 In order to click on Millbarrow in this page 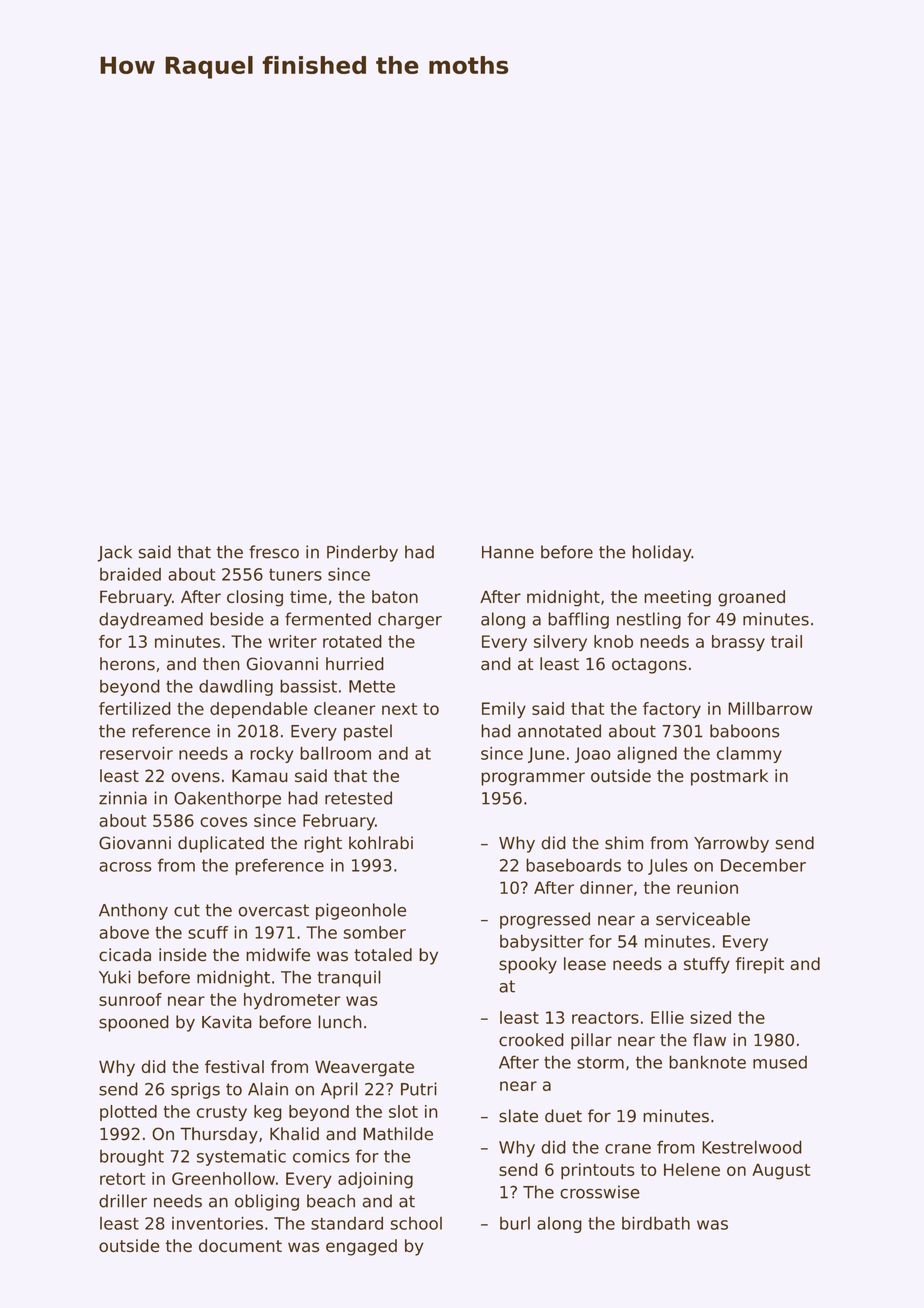, I will do `click(770, 708)`.
